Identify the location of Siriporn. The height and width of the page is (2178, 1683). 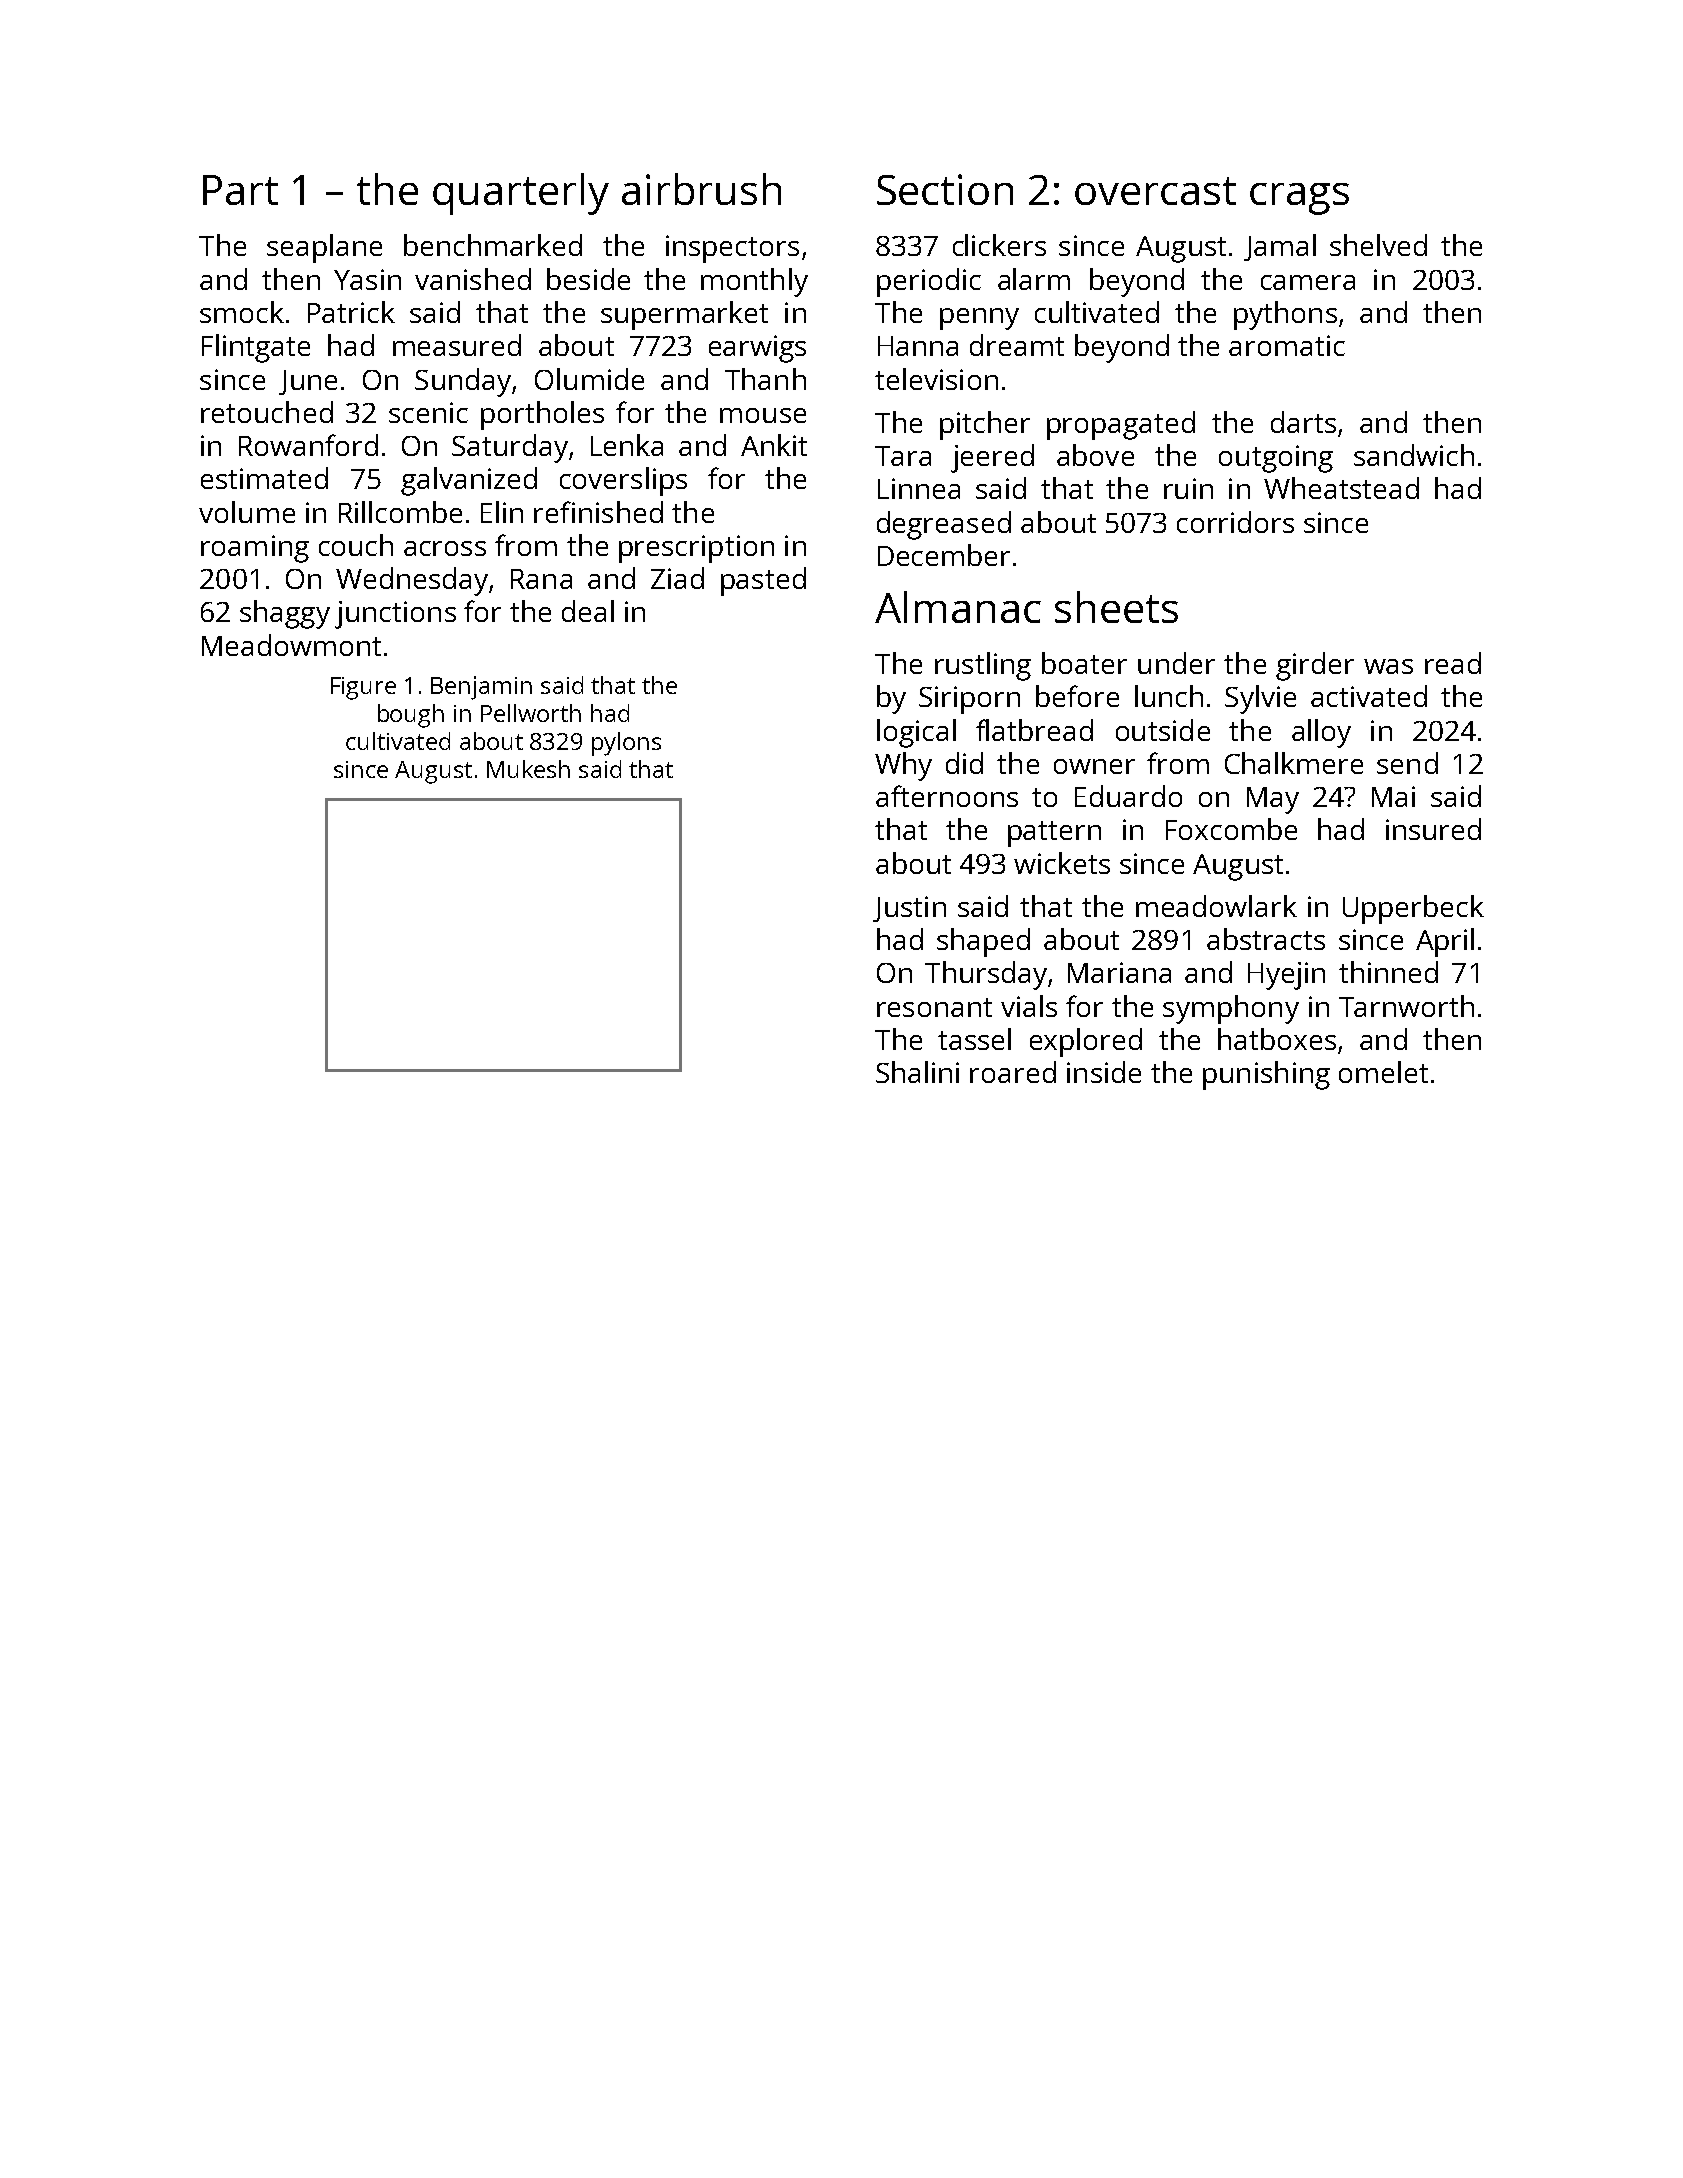
(969, 700).
